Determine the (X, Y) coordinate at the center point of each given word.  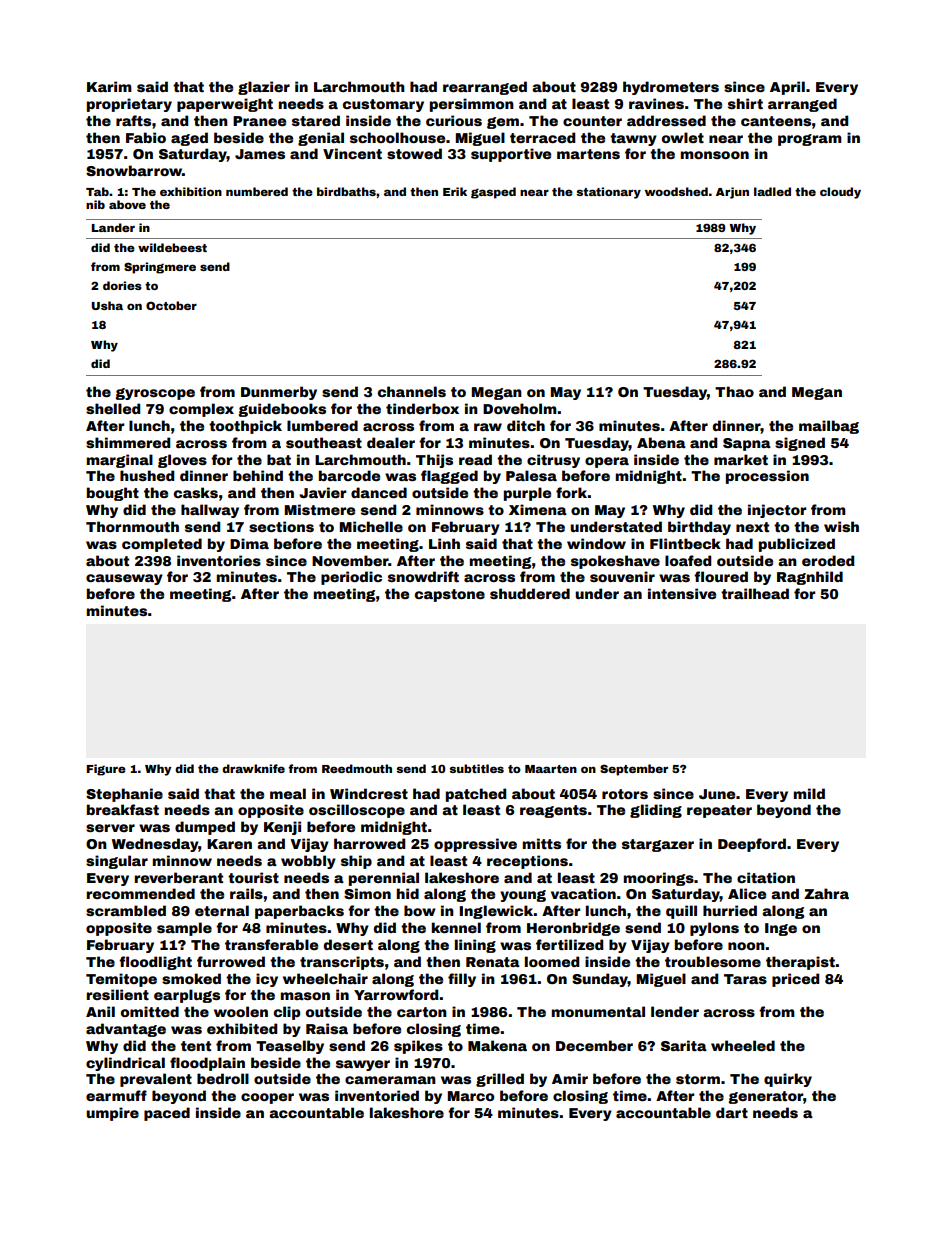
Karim (109, 86)
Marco (471, 1096)
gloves (182, 461)
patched (476, 795)
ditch (526, 425)
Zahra (826, 893)
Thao (734, 391)
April (787, 88)
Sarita (684, 1045)
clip (287, 1013)
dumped (205, 828)
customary (383, 105)
